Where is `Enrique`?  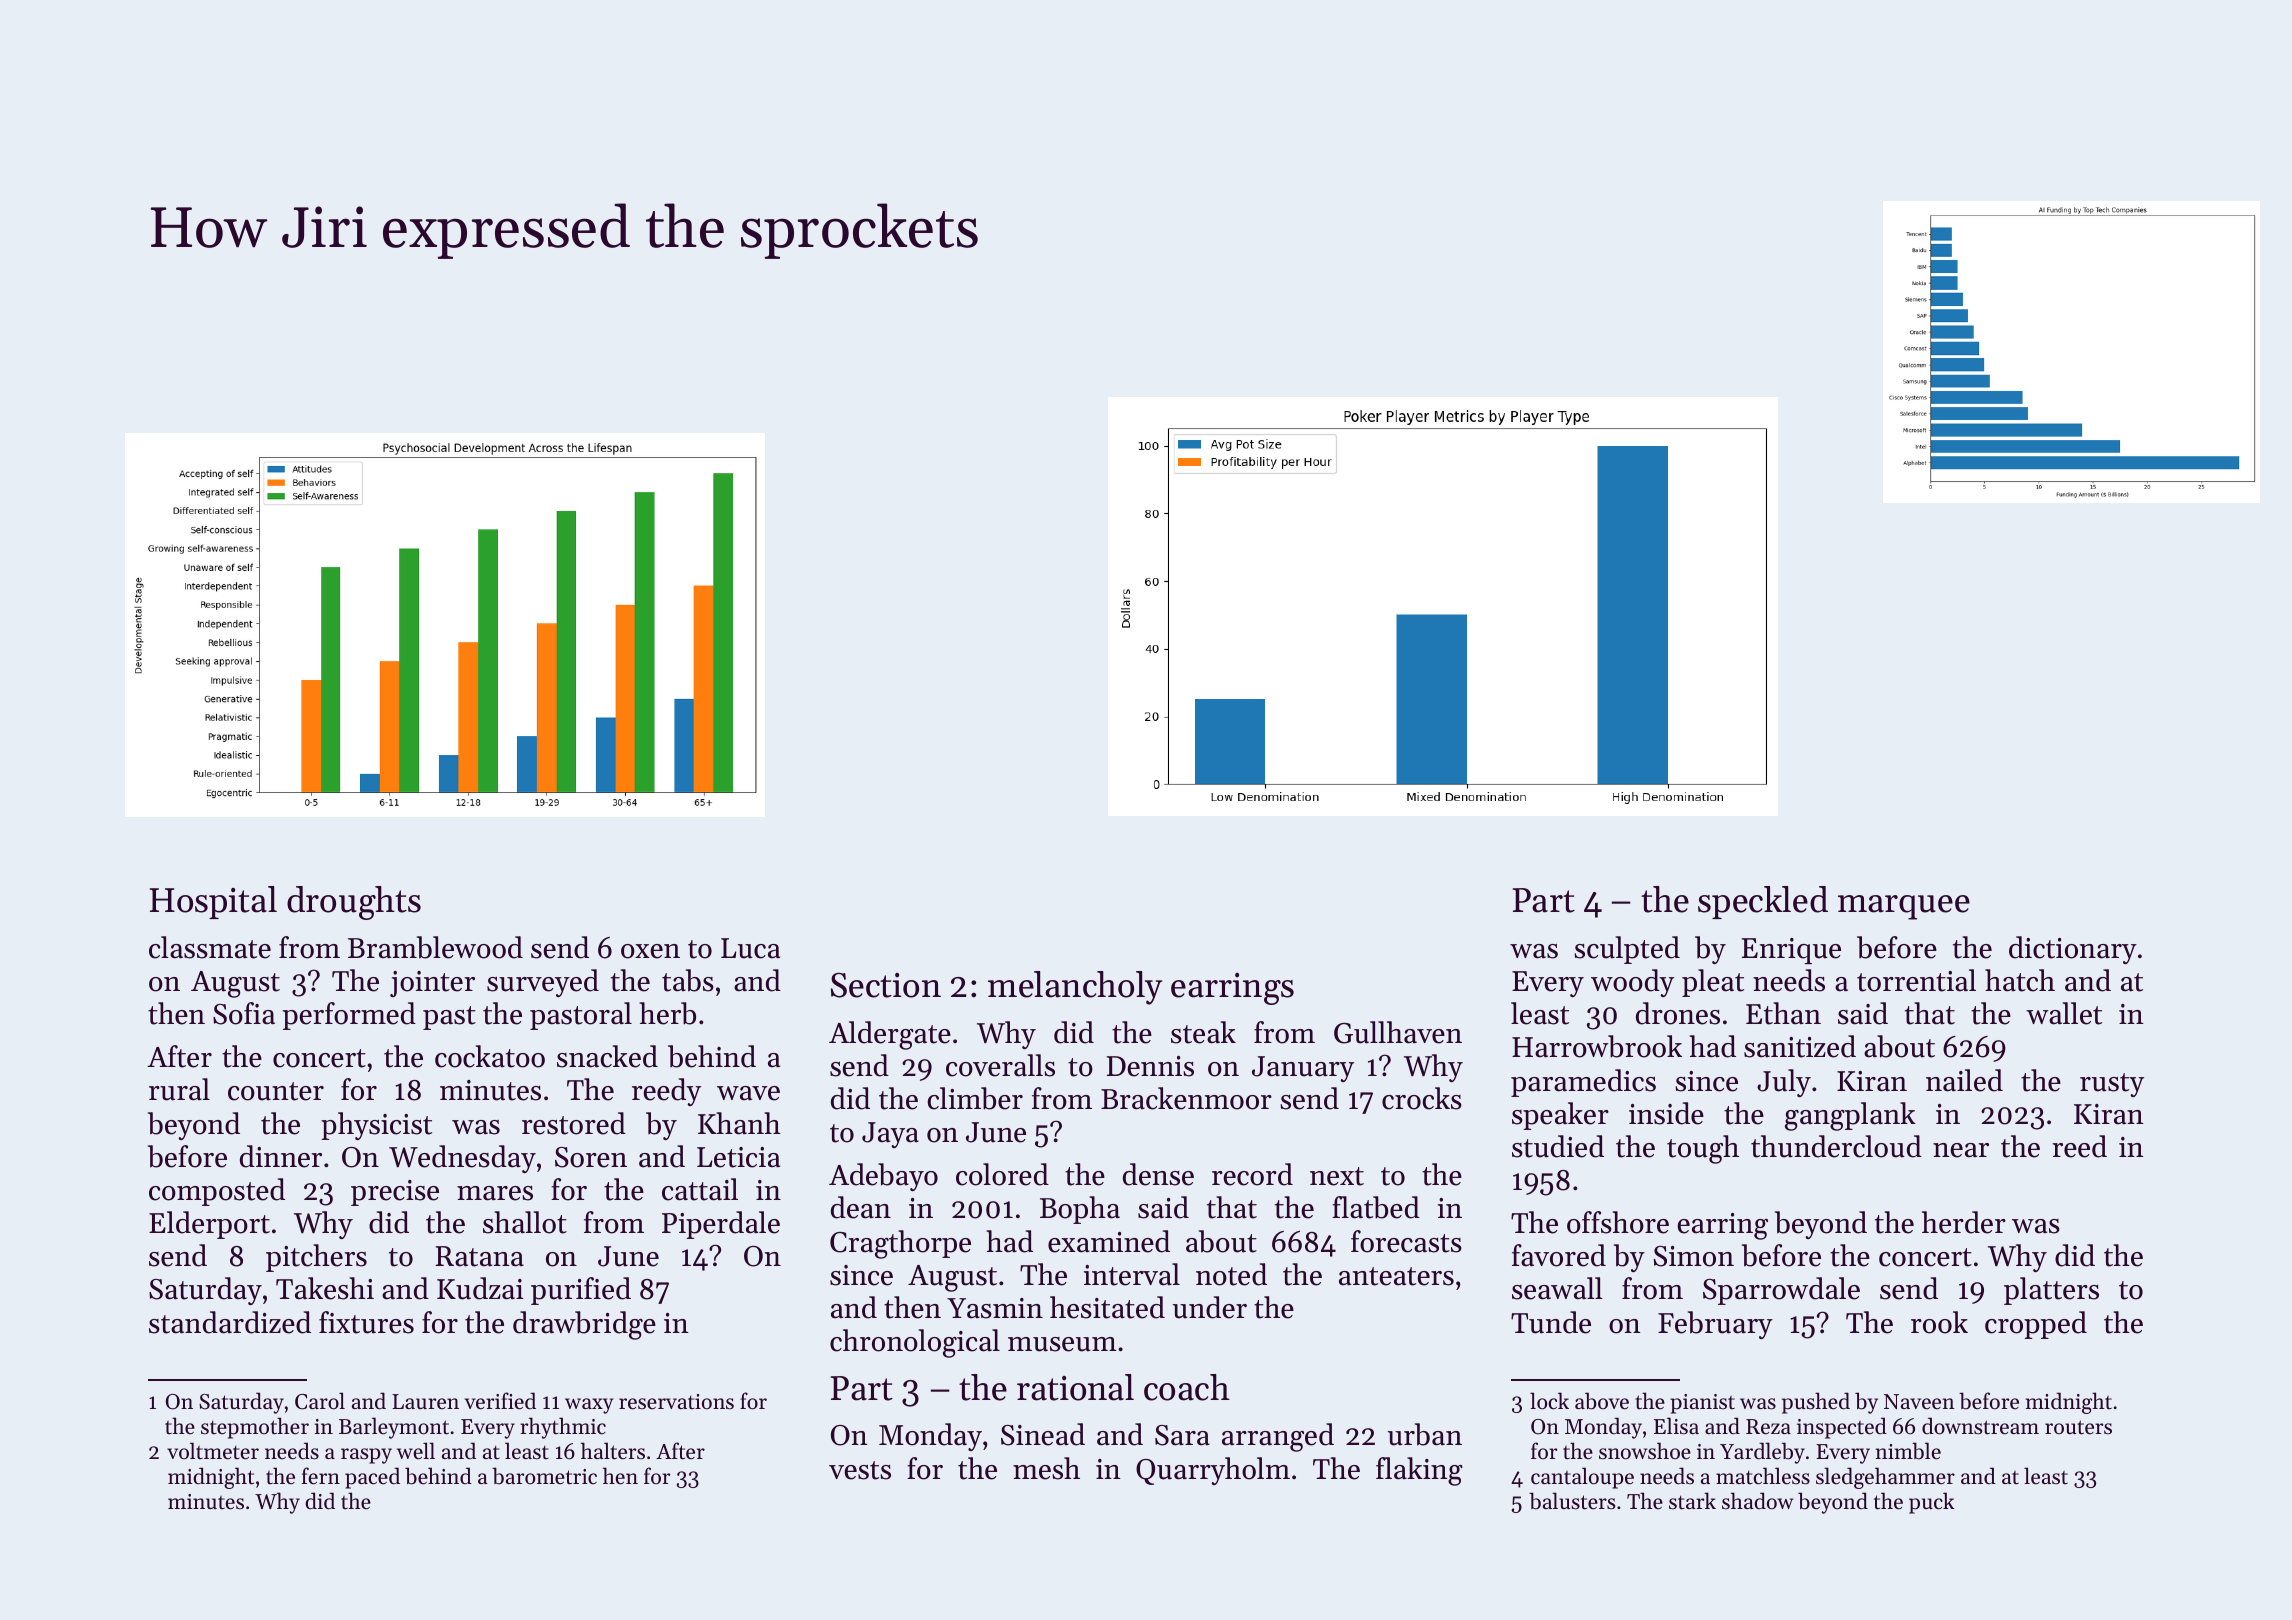 Enrique is located at coordinates (1791, 951).
